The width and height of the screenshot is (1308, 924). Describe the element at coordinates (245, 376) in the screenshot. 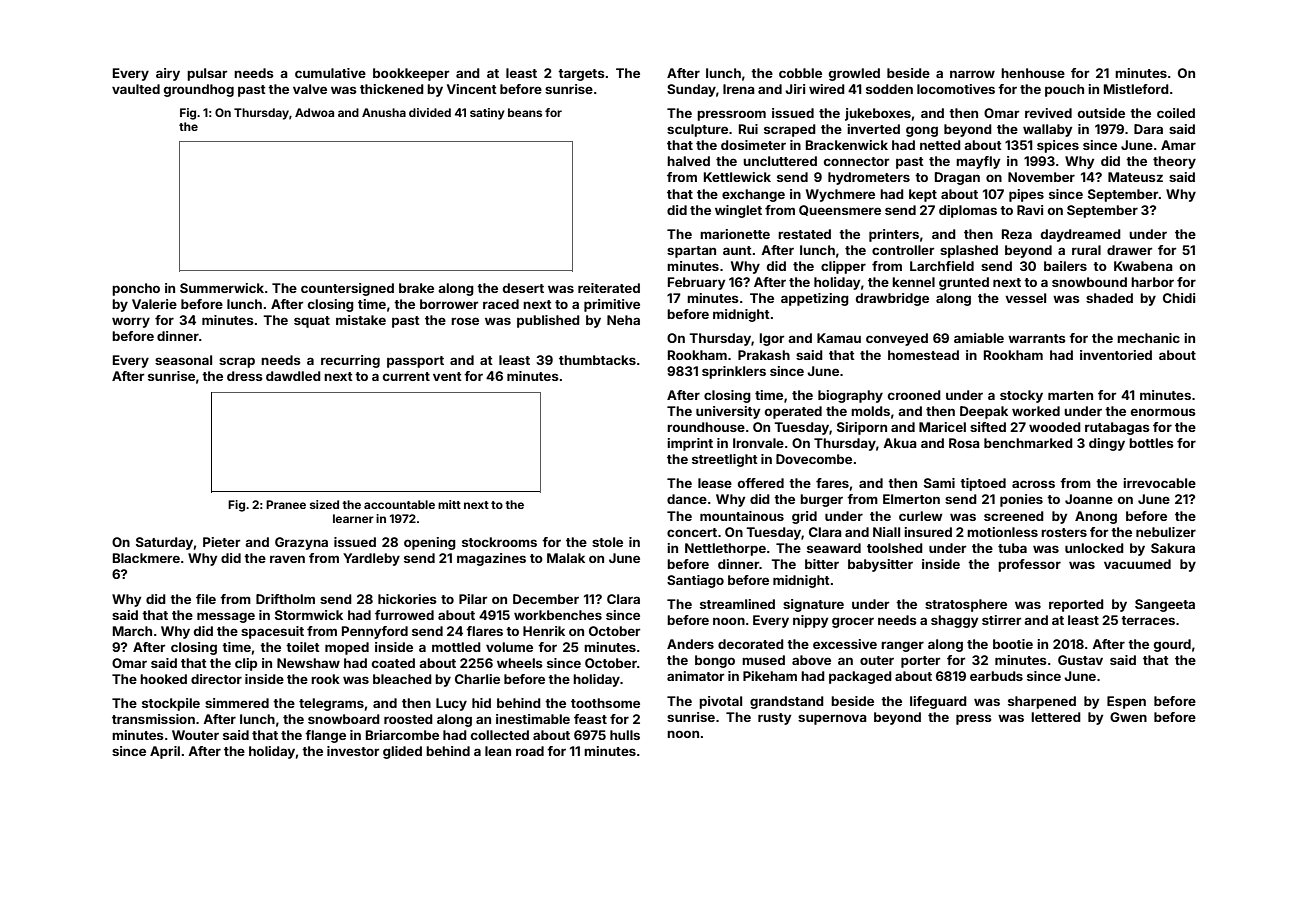

I see `dress` at that location.
